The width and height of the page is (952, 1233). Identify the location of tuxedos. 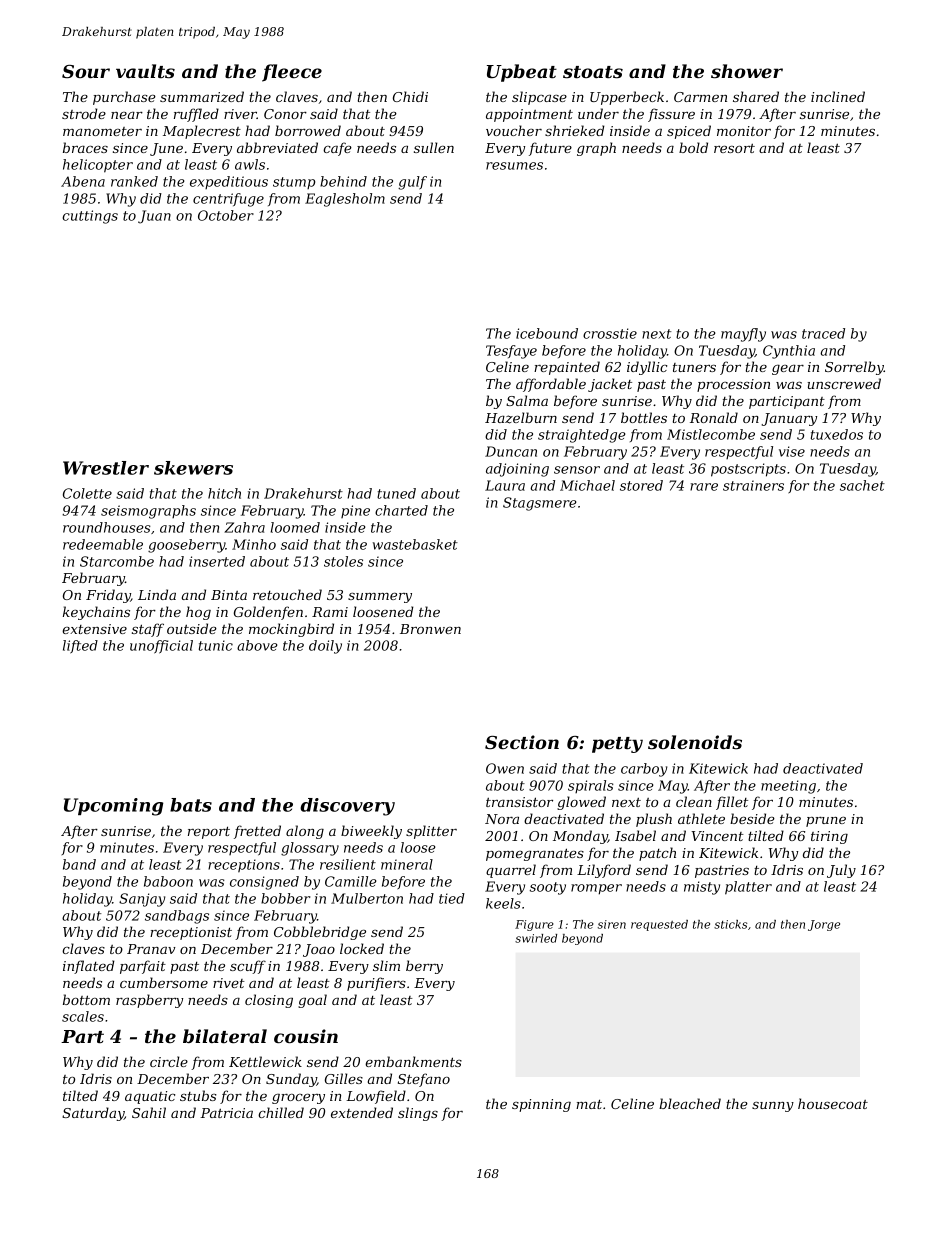
(837, 434).
